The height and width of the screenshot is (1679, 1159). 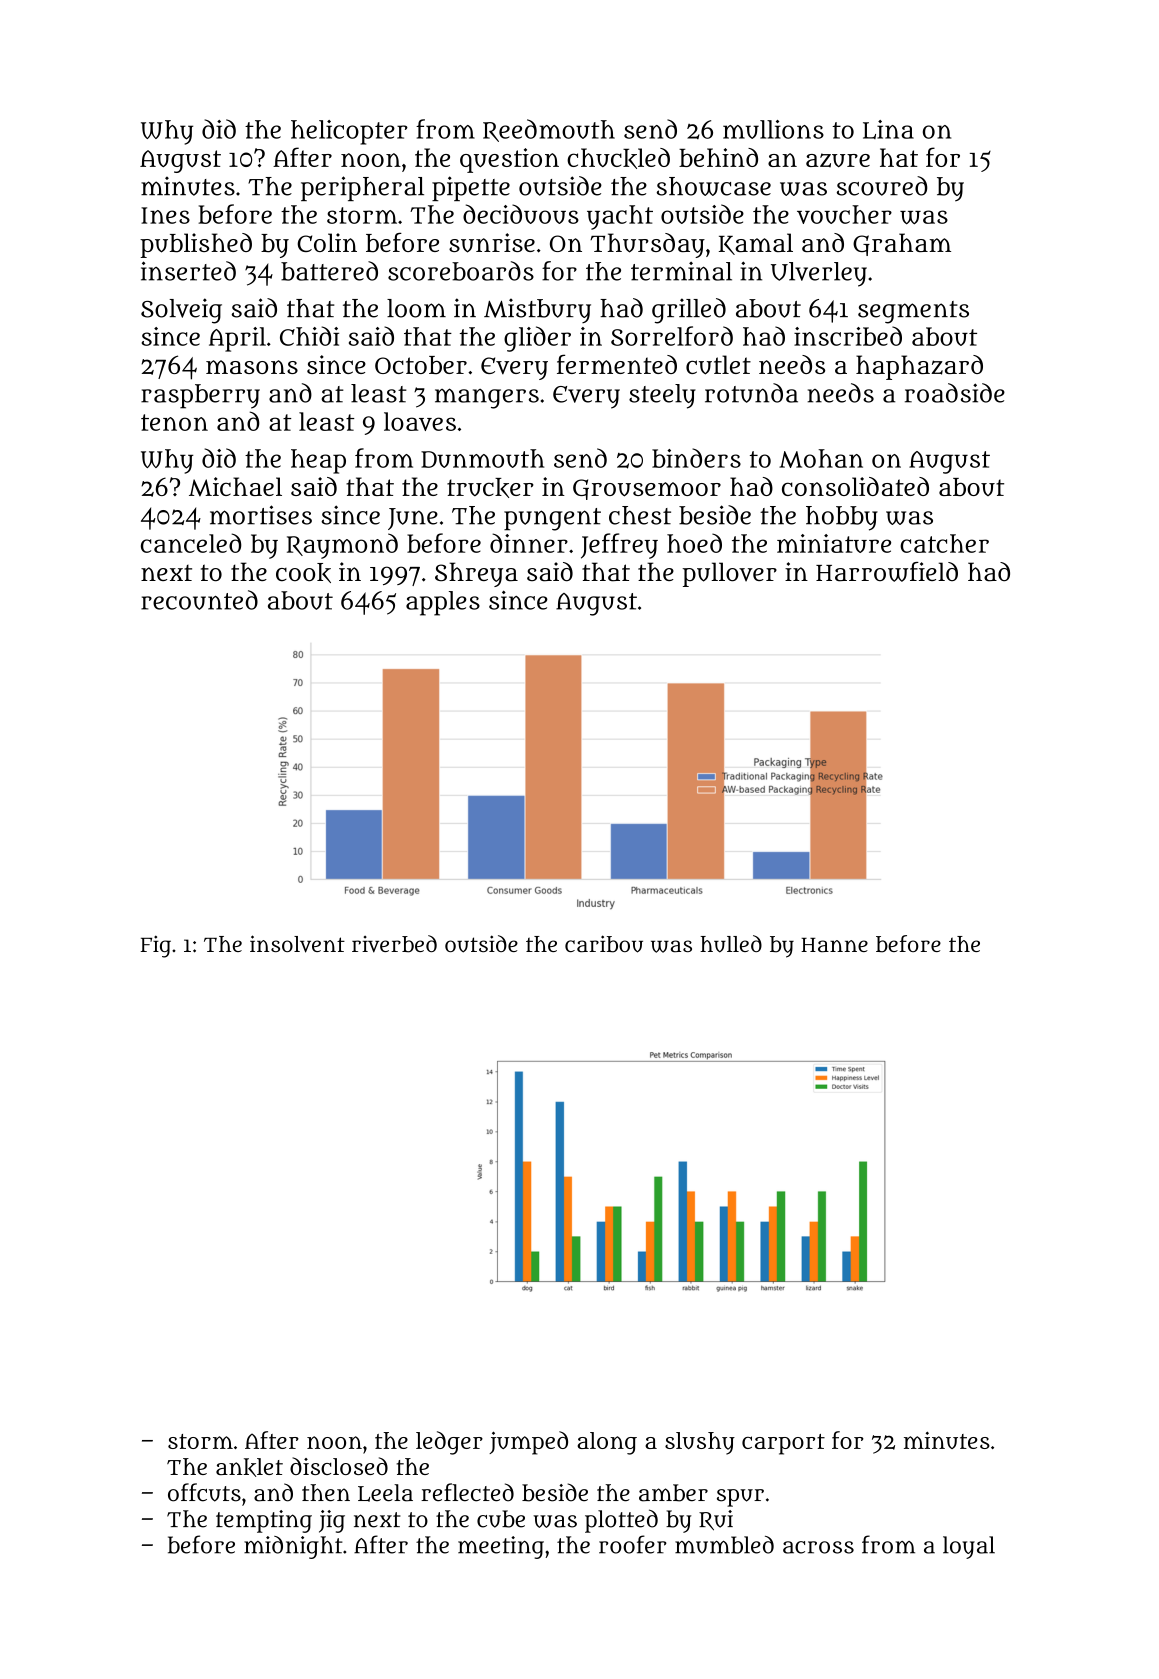 What do you see at coordinates (633, 1544) in the screenshot?
I see `roofer` at bounding box center [633, 1544].
